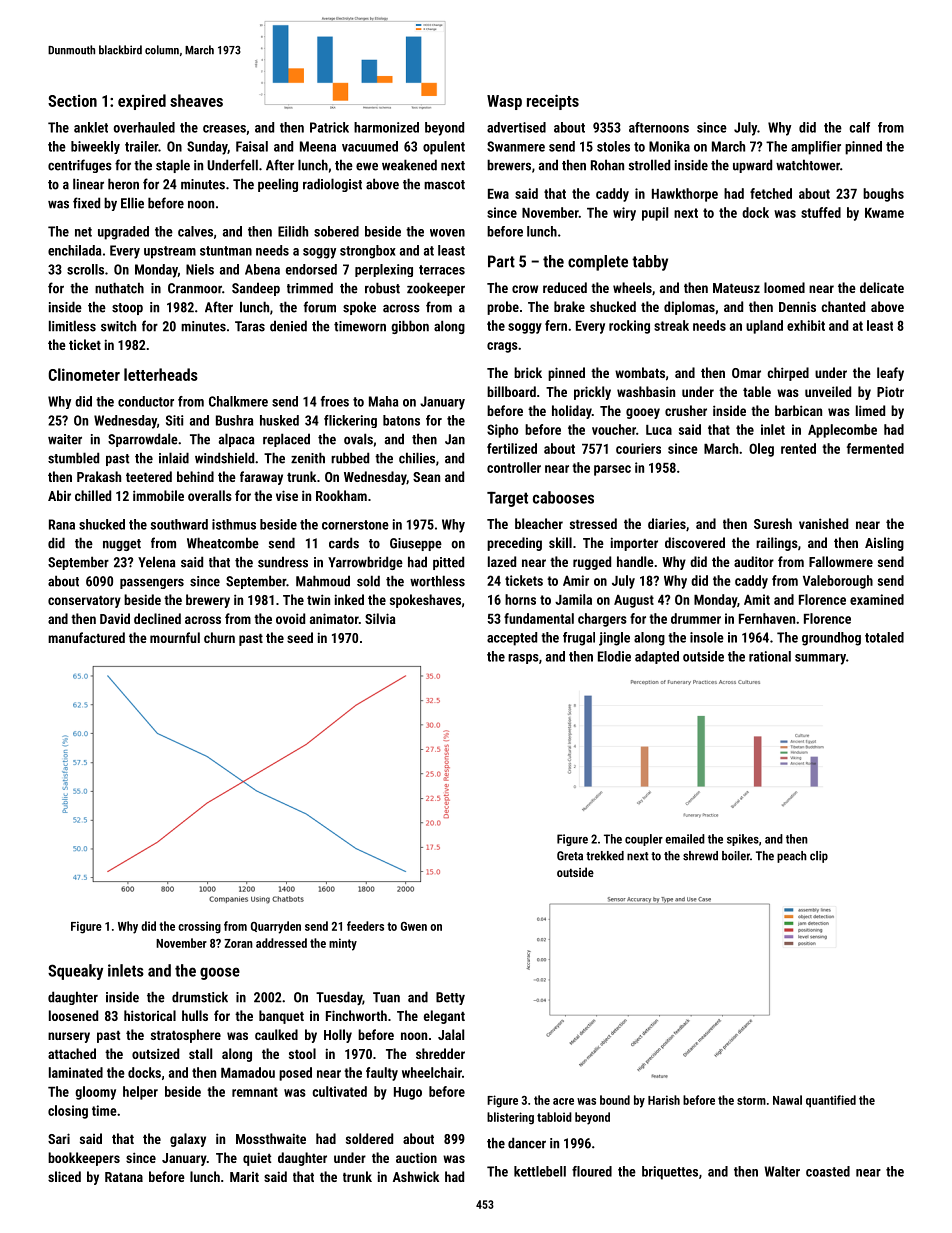 The width and height of the screenshot is (952, 1233). Describe the element at coordinates (276, 1034) in the screenshot. I see `caulked` at that location.
